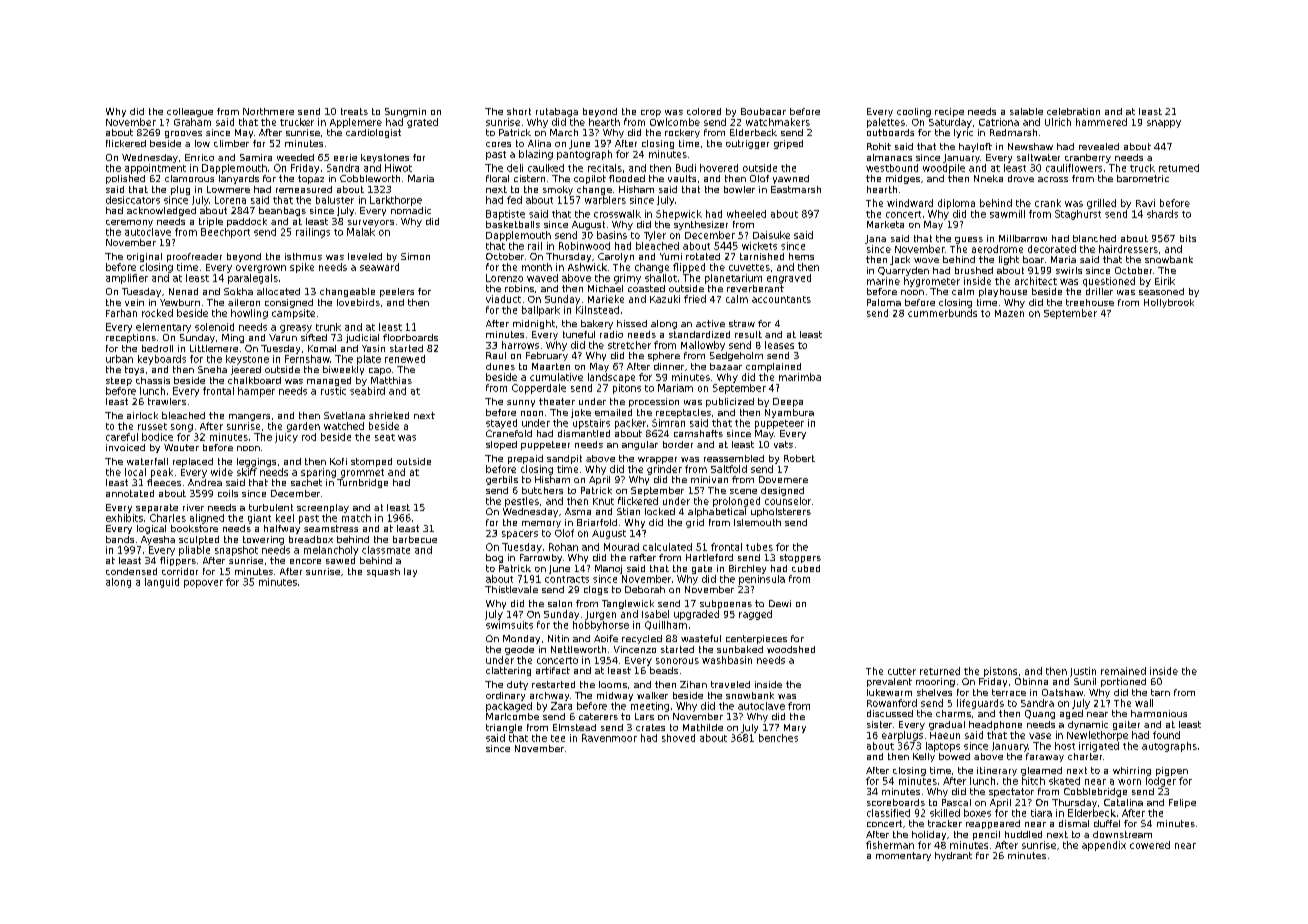 The width and height of the page is (1308, 924). Describe the element at coordinates (121, 313) in the page. I see `Farhan` at that location.
